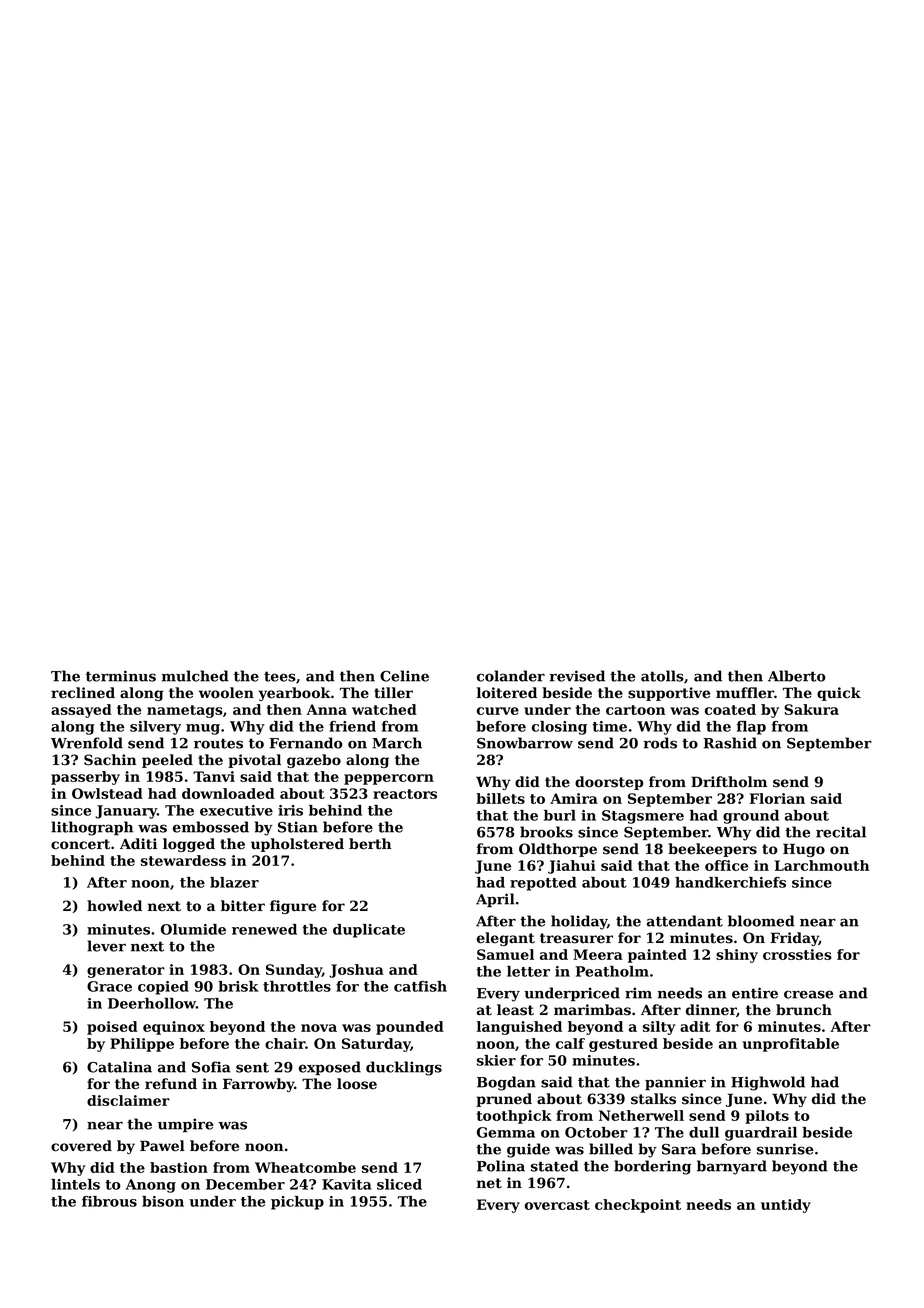  I want to click on Florian, so click(777, 798).
